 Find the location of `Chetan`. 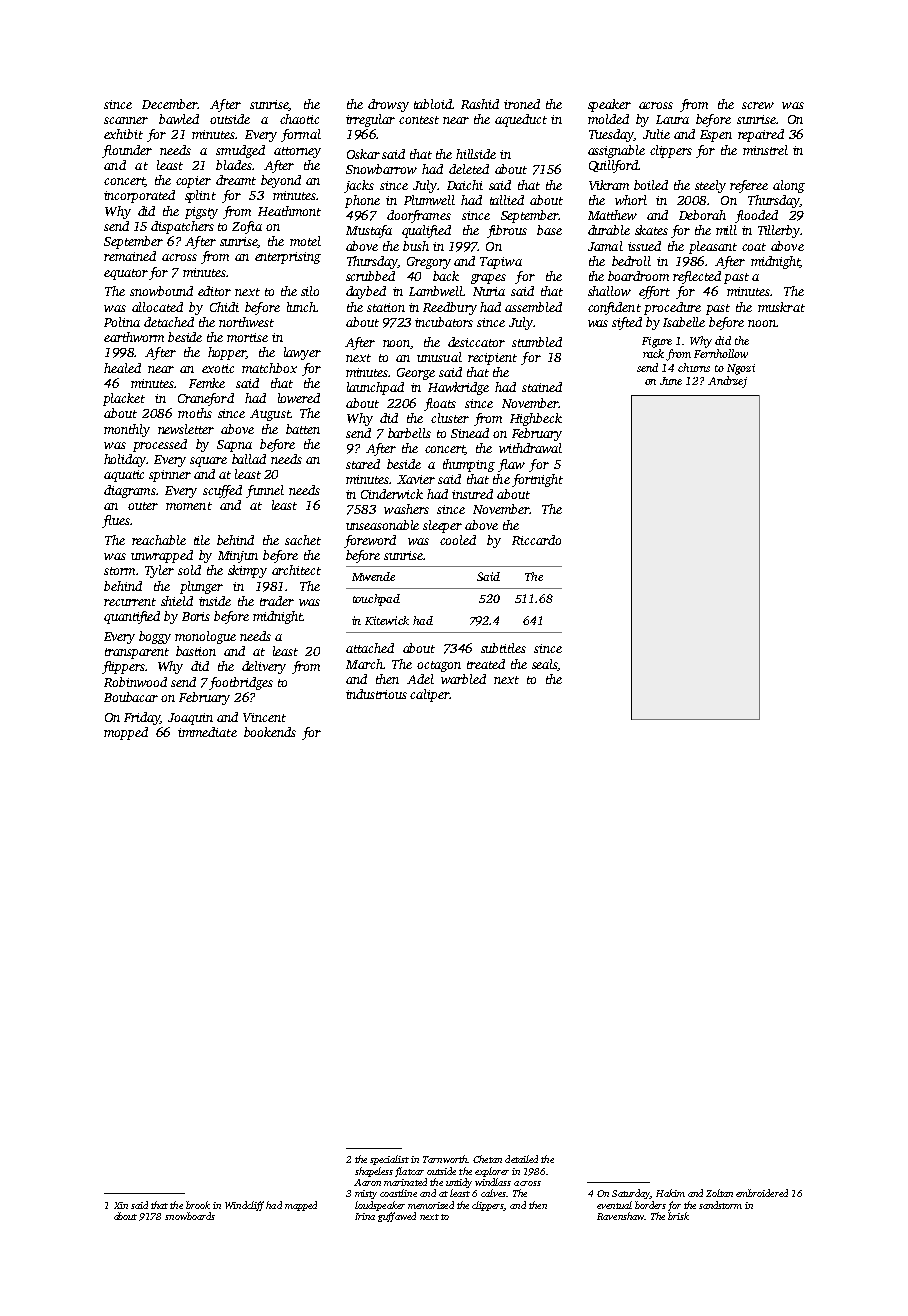

Chetan is located at coordinates (487, 1159).
